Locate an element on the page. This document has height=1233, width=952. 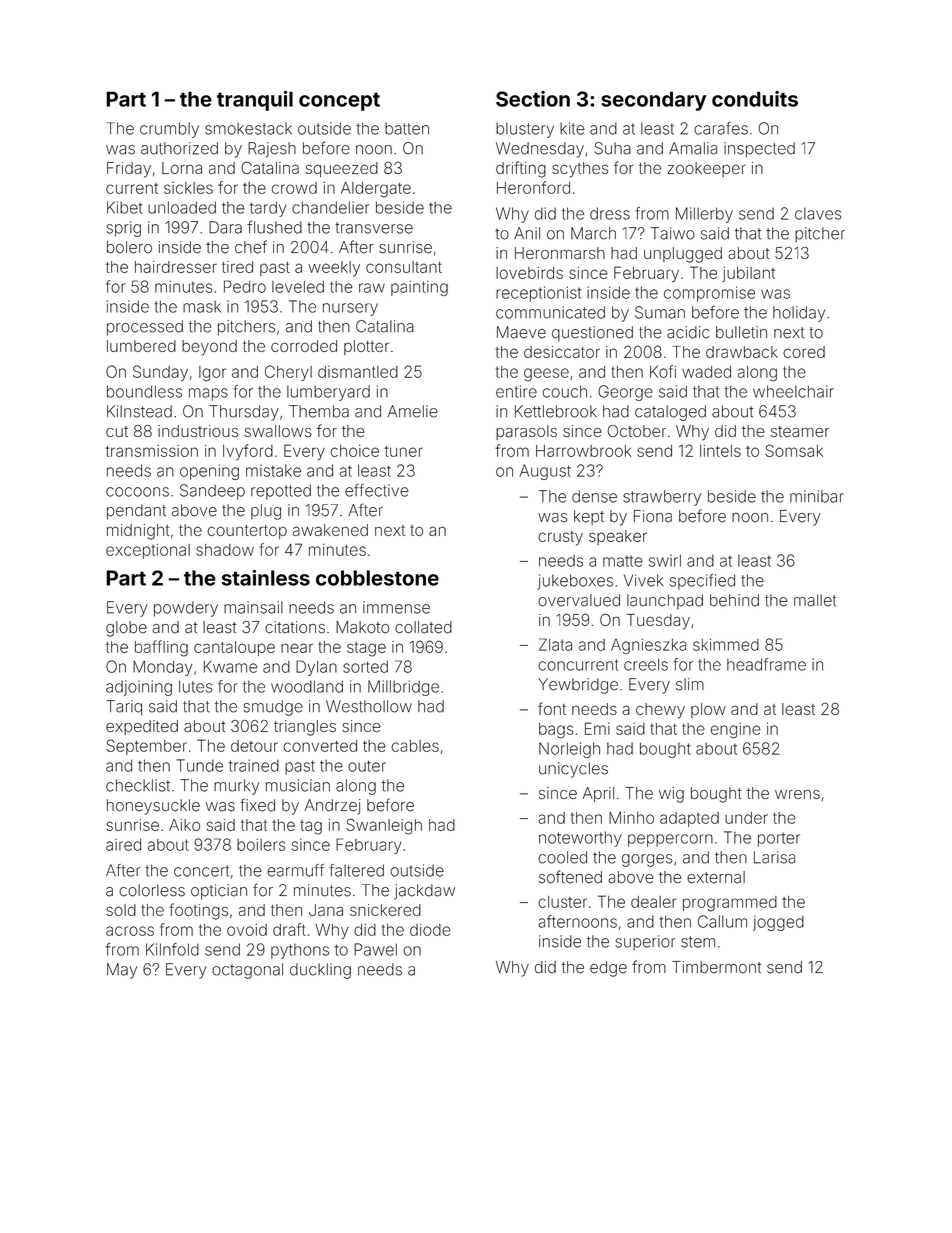
September is located at coordinates (146, 747).
